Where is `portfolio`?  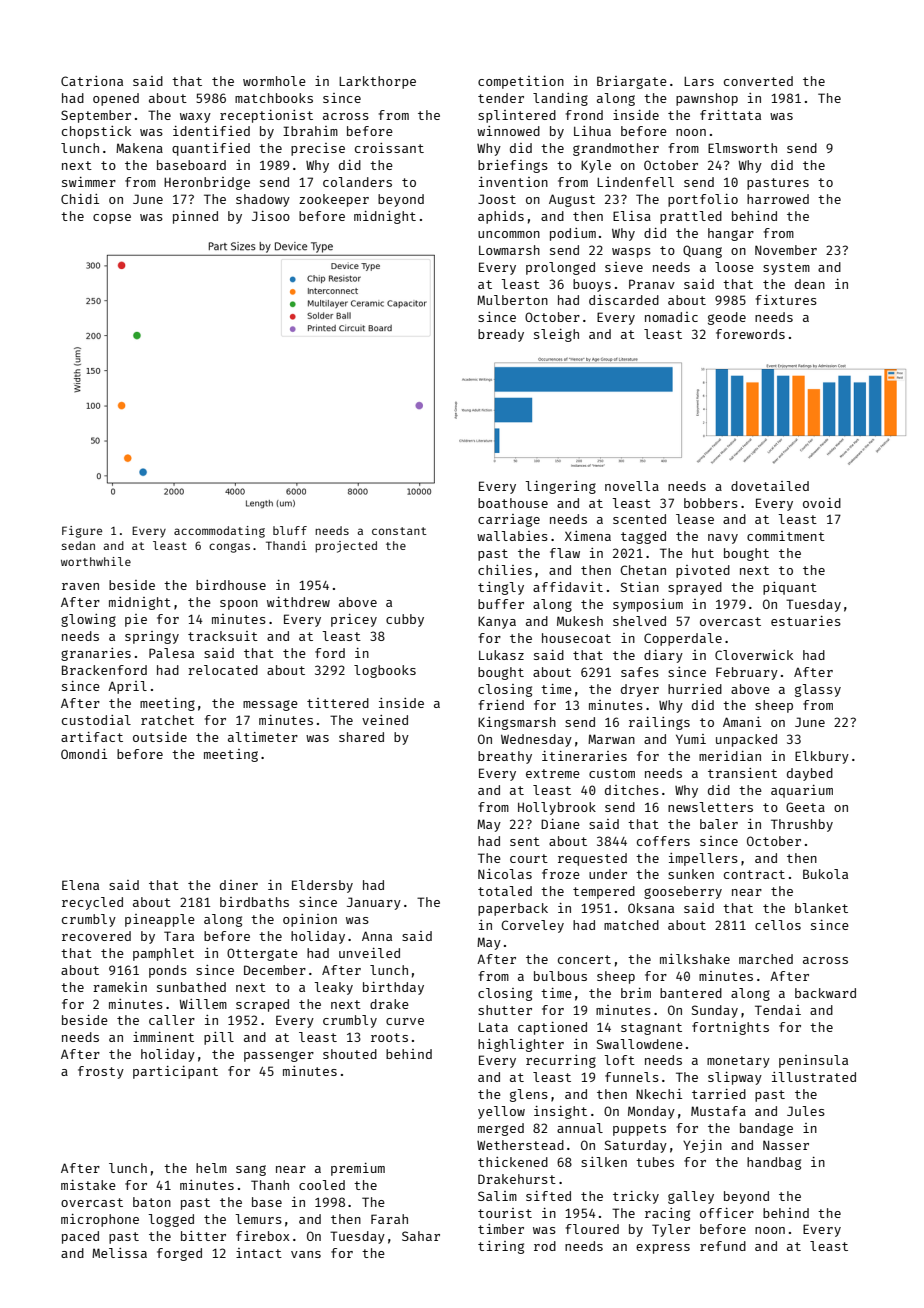 portfolio is located at coordinates (703, 200).
